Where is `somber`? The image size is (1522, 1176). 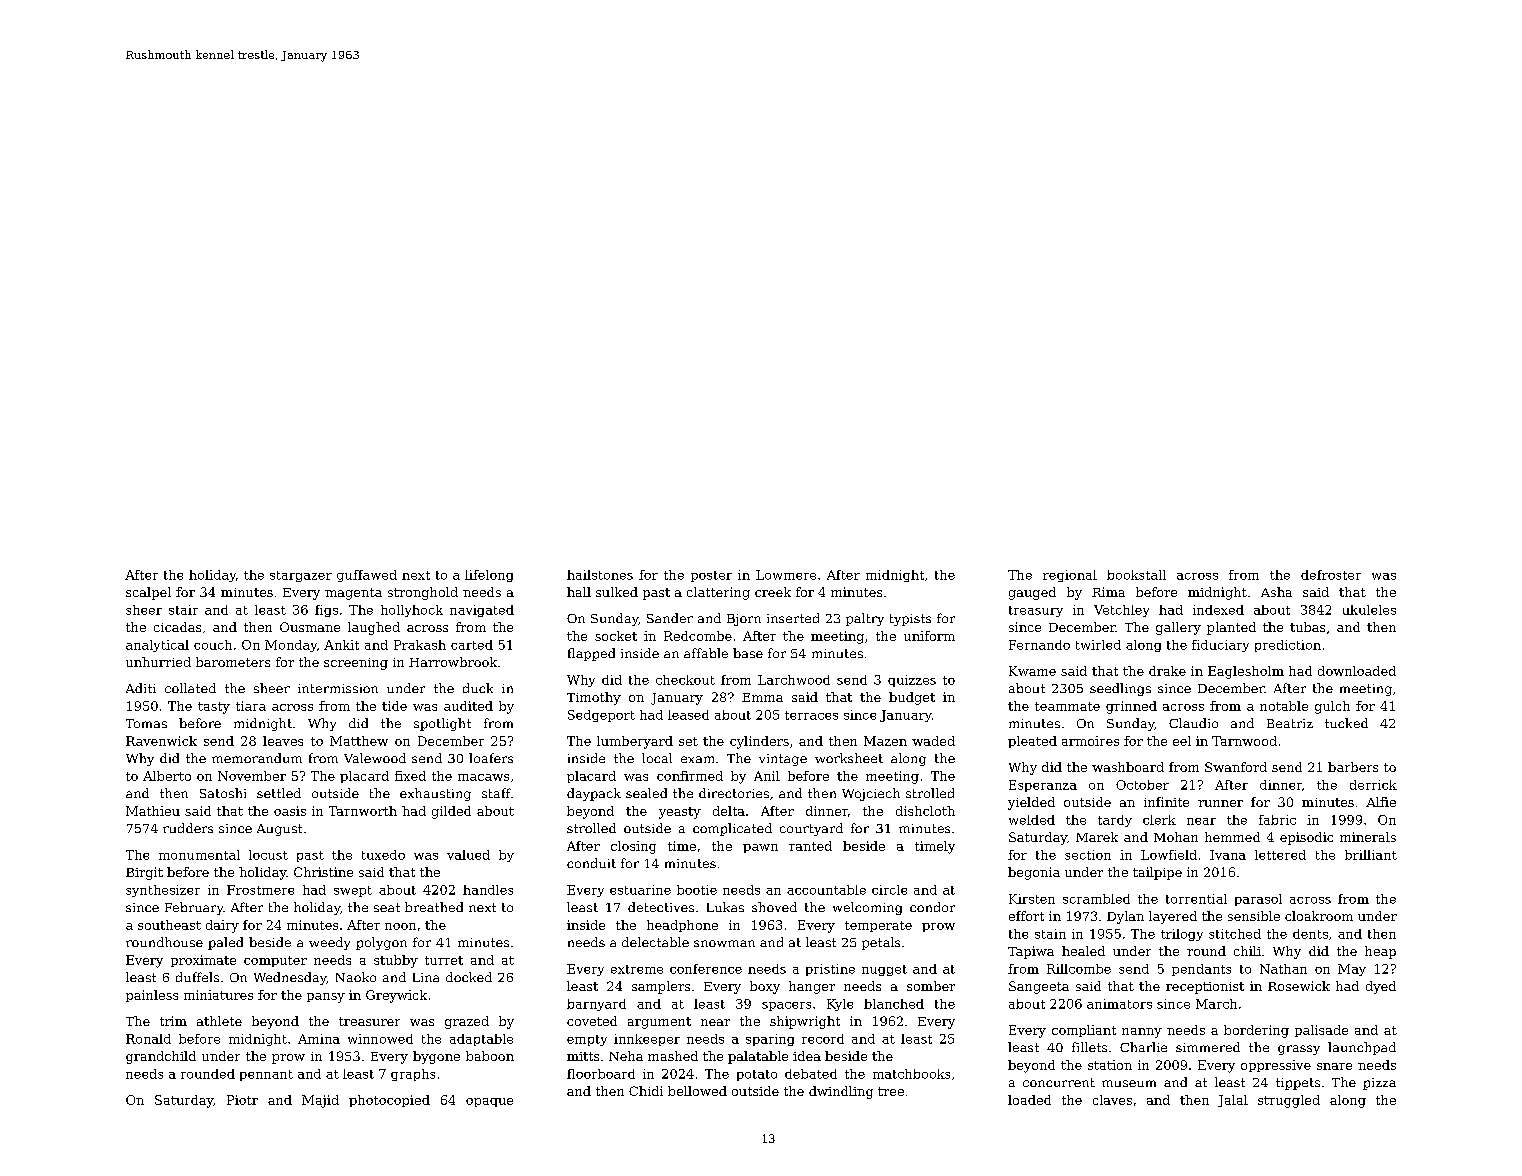 somber is located at coordinates (931, 986).
